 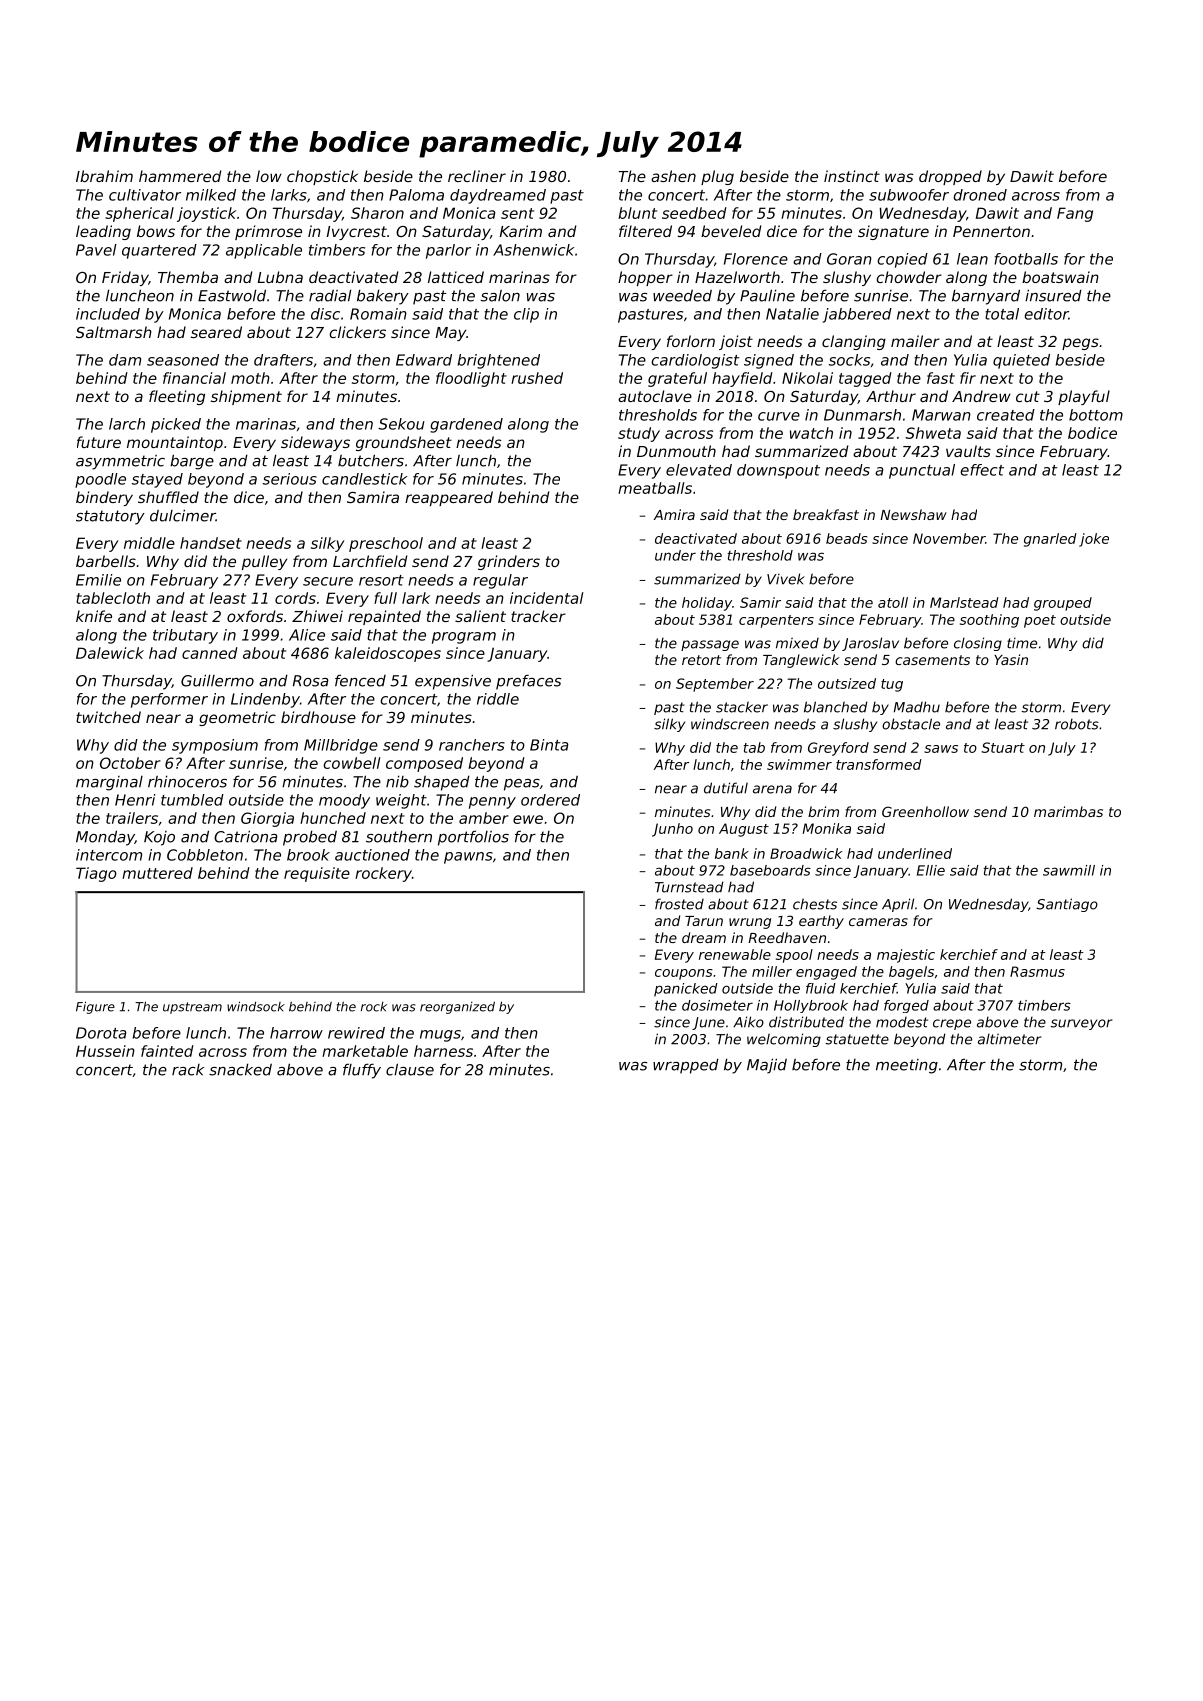 What do you see at coordinates (546, 598) in the document?
I see `incidental` at bounding box center [546, 598].
